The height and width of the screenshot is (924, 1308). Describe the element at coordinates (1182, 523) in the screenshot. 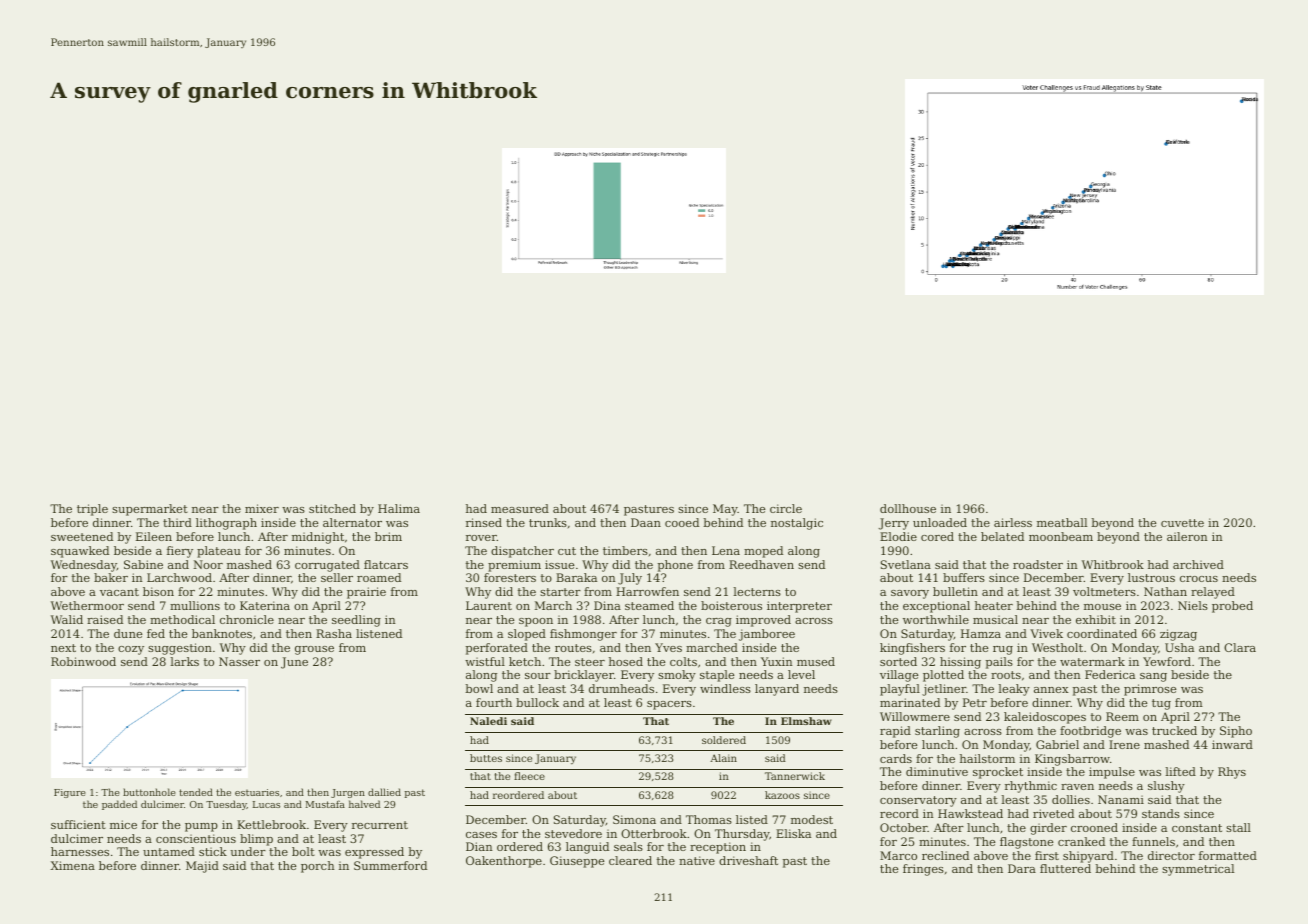

I see `cuvette` at that location.
